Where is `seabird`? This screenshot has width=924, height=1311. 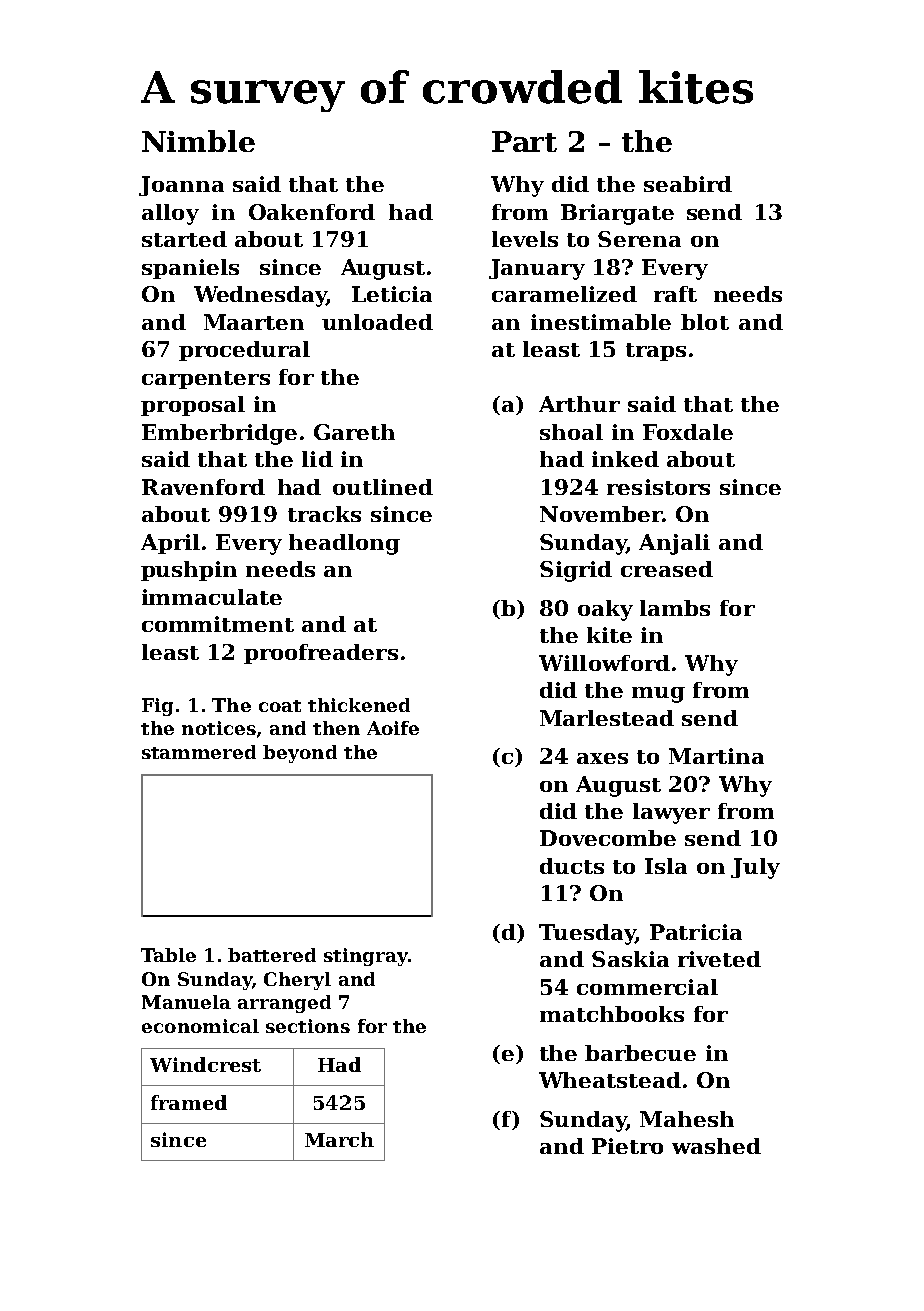 seabird is located at coordinates (688, 184).
